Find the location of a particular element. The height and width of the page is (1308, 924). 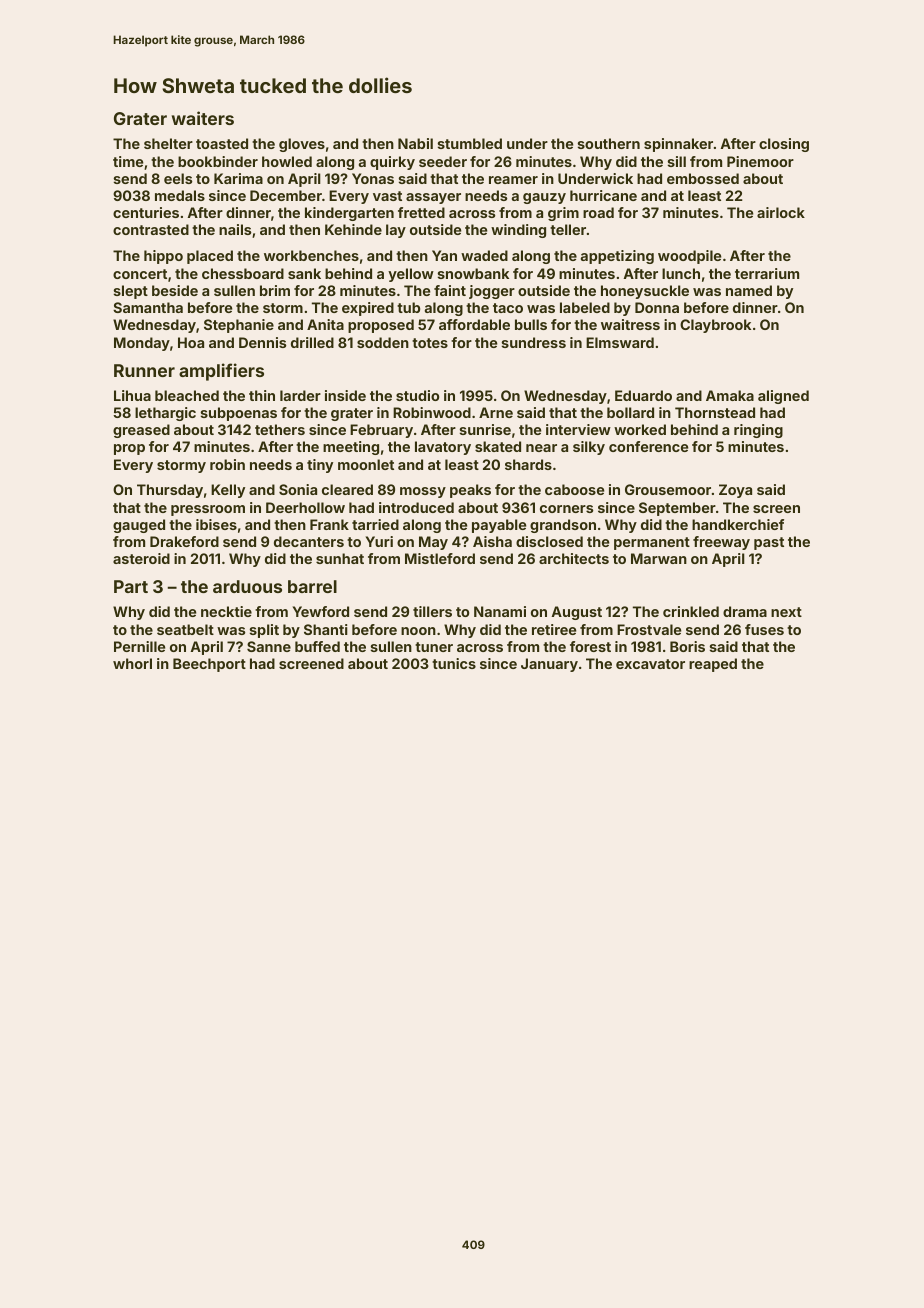

embossed is located at coordinates (703, 178).
